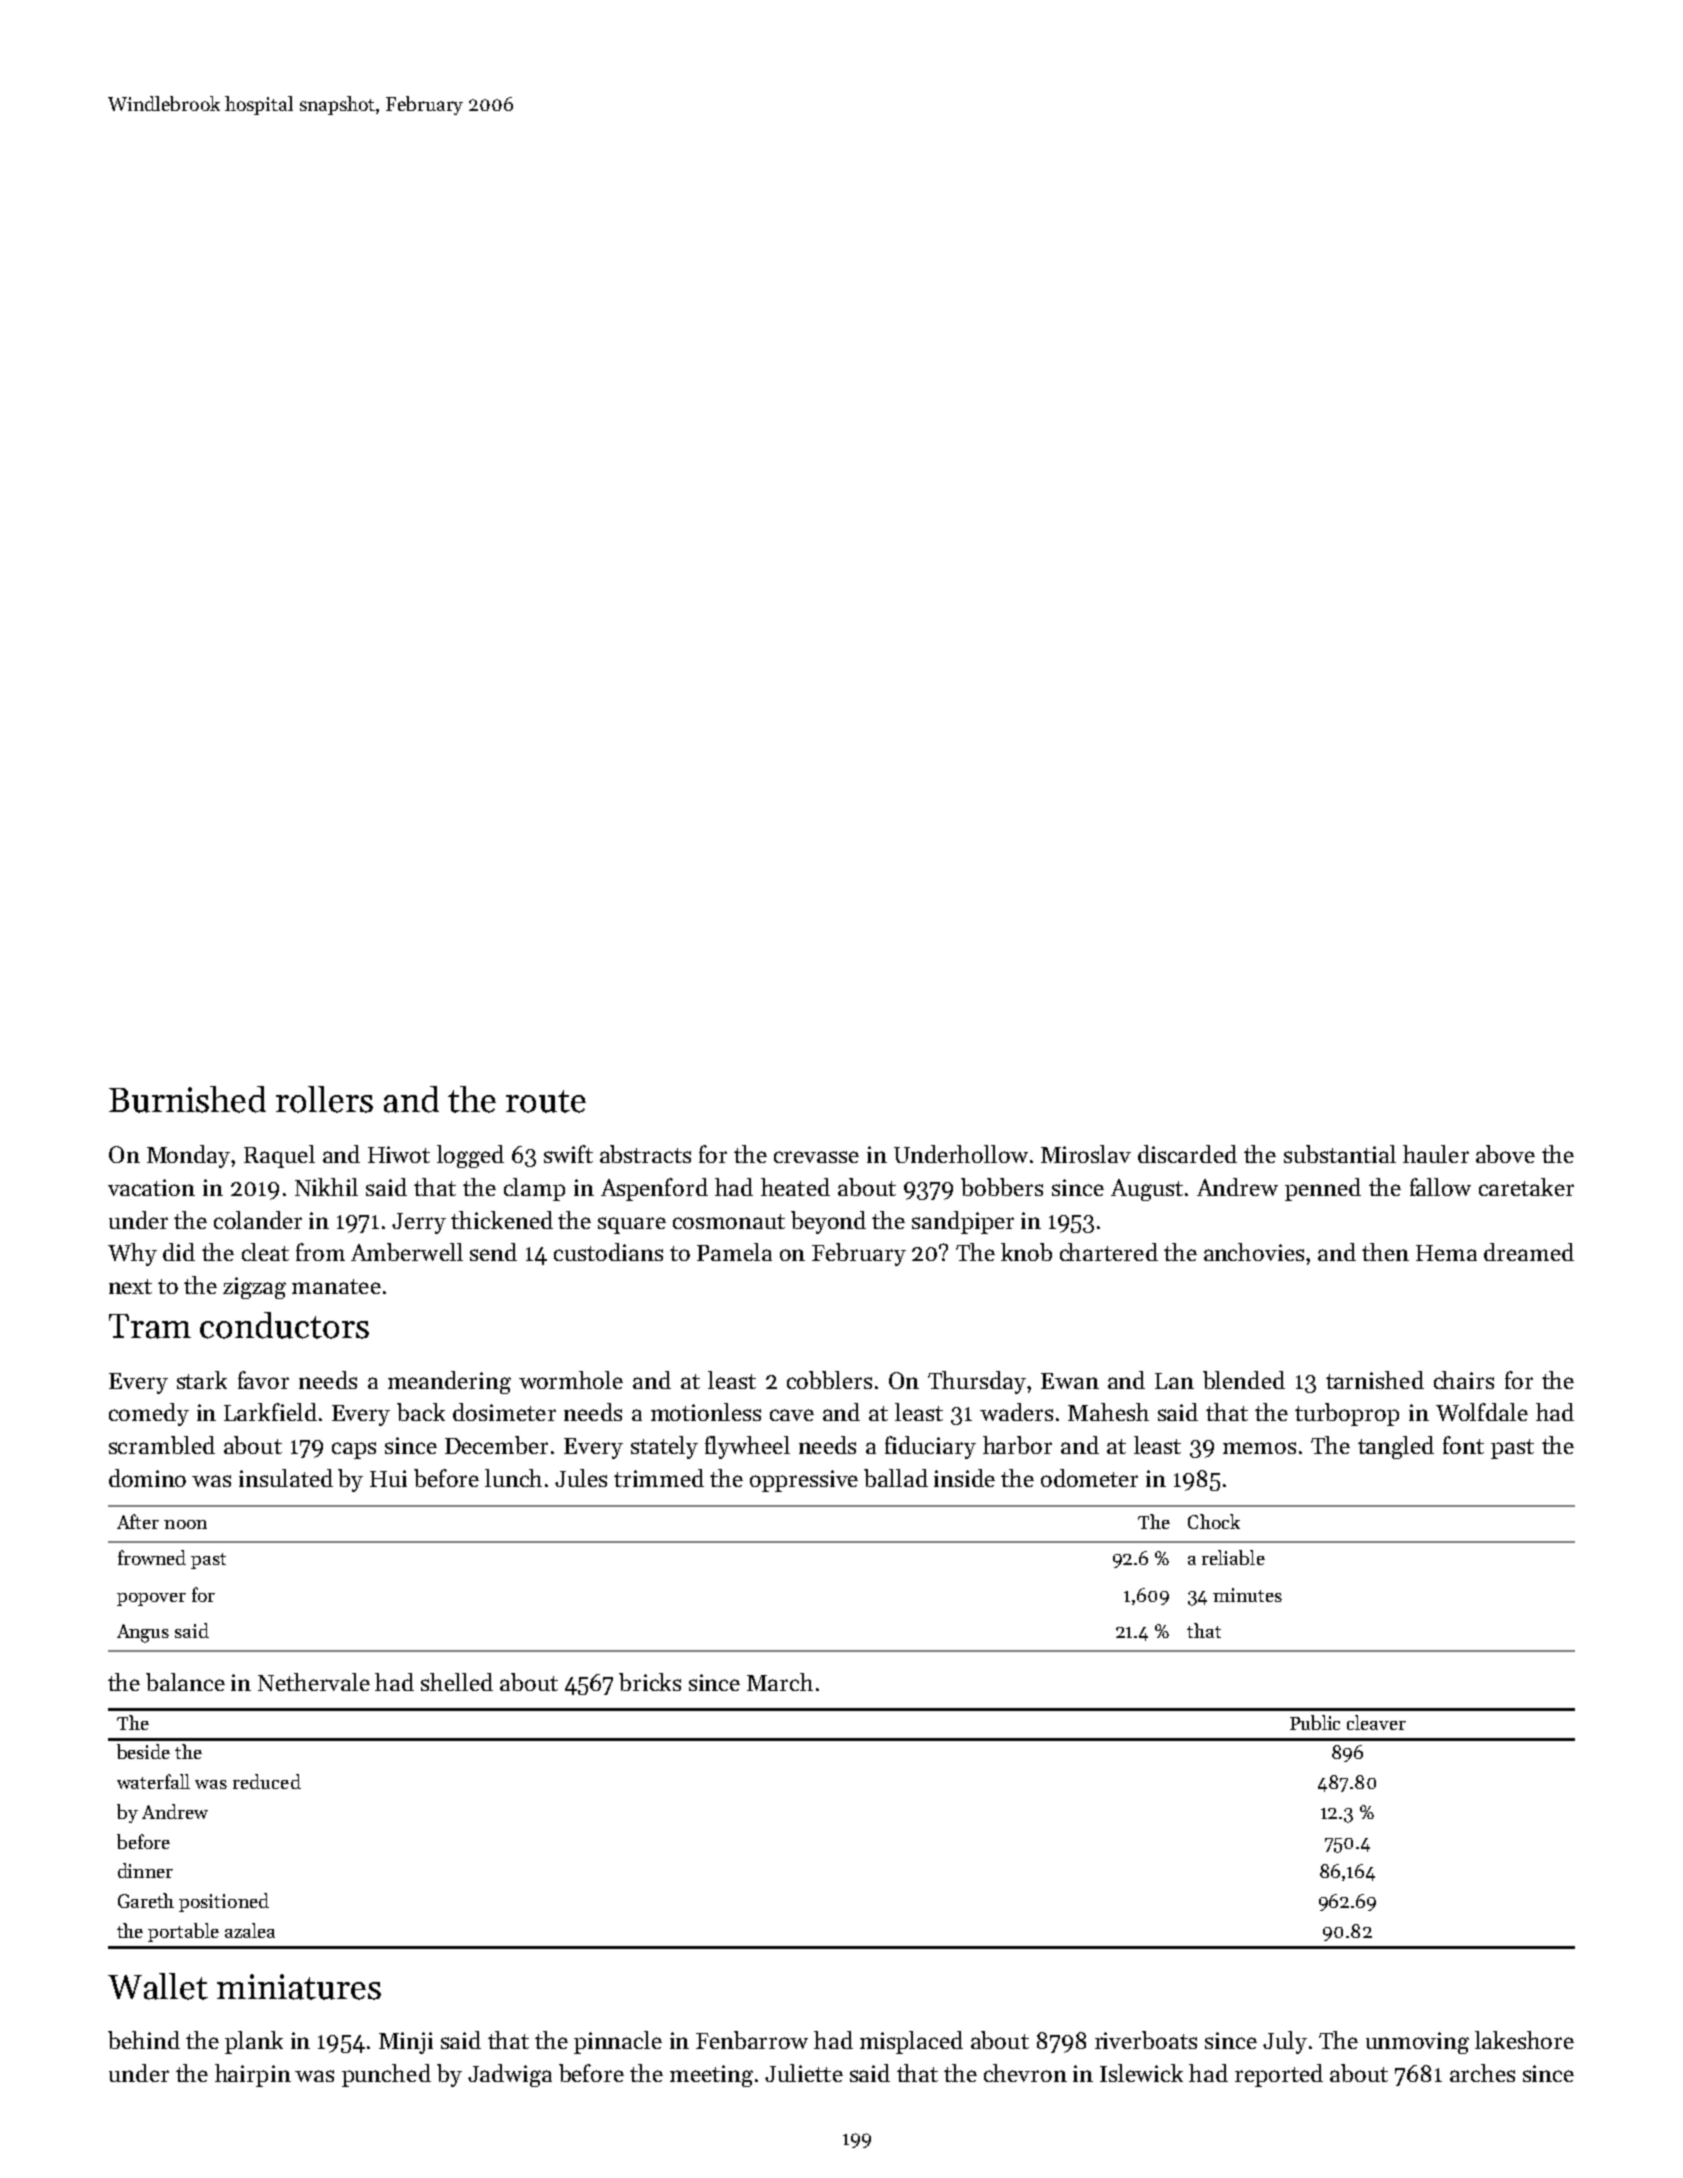  What do you see at coordinates (421, 1412) in the screenshot?
I see `back` at bounding box center [421, 1412].
